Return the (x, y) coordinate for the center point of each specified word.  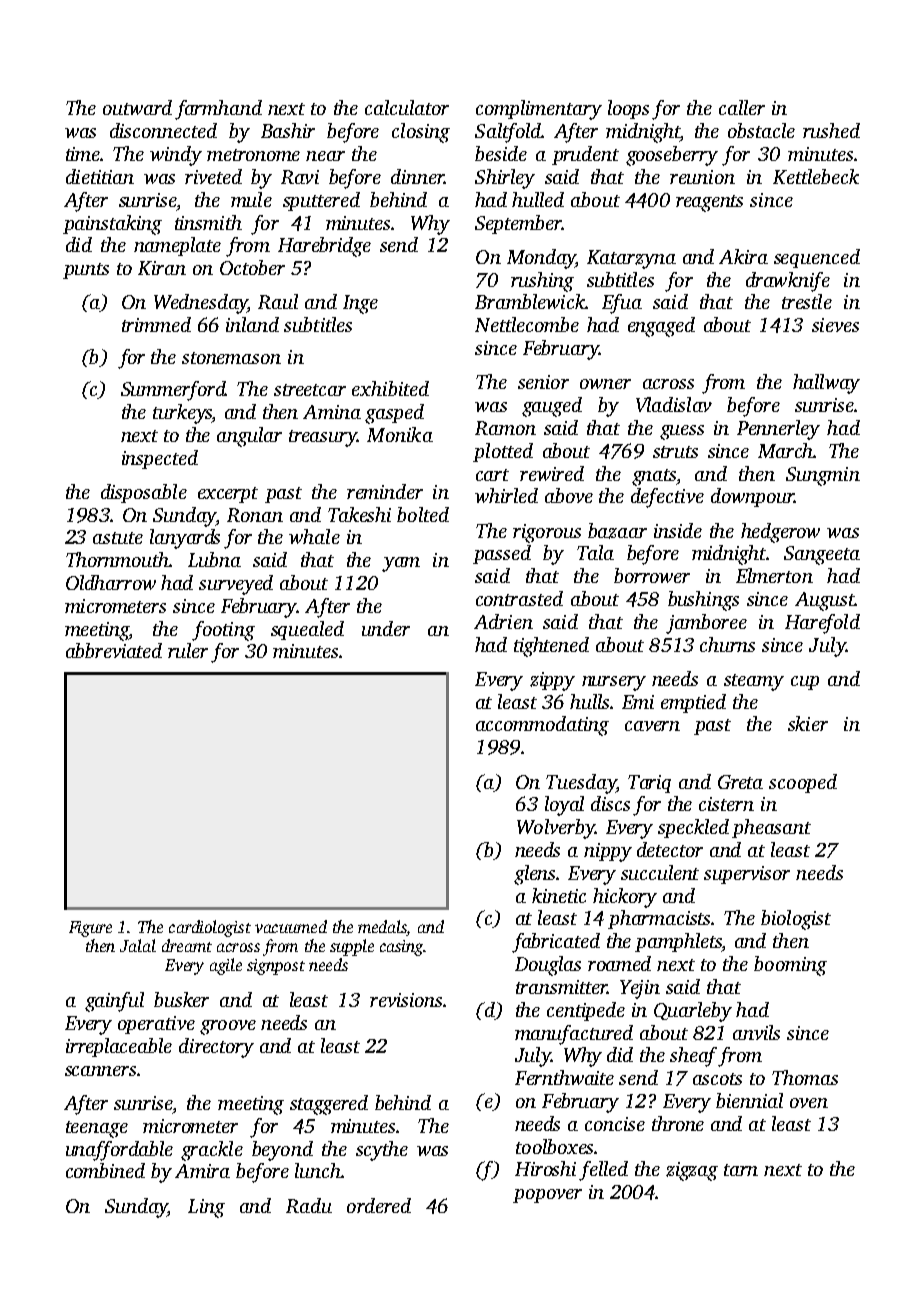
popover (547, 1196)
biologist (796, 920)
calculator (407, 107)
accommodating (542, 726)
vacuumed (291, 926)
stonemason (231, 358)
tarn (741, 1170)
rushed (831, 130)
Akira (743, 256)
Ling (206, 1208)
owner (605, 384)
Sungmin (823, 476)
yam (401, 564)
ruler (188, 650)
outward (137, 107)
